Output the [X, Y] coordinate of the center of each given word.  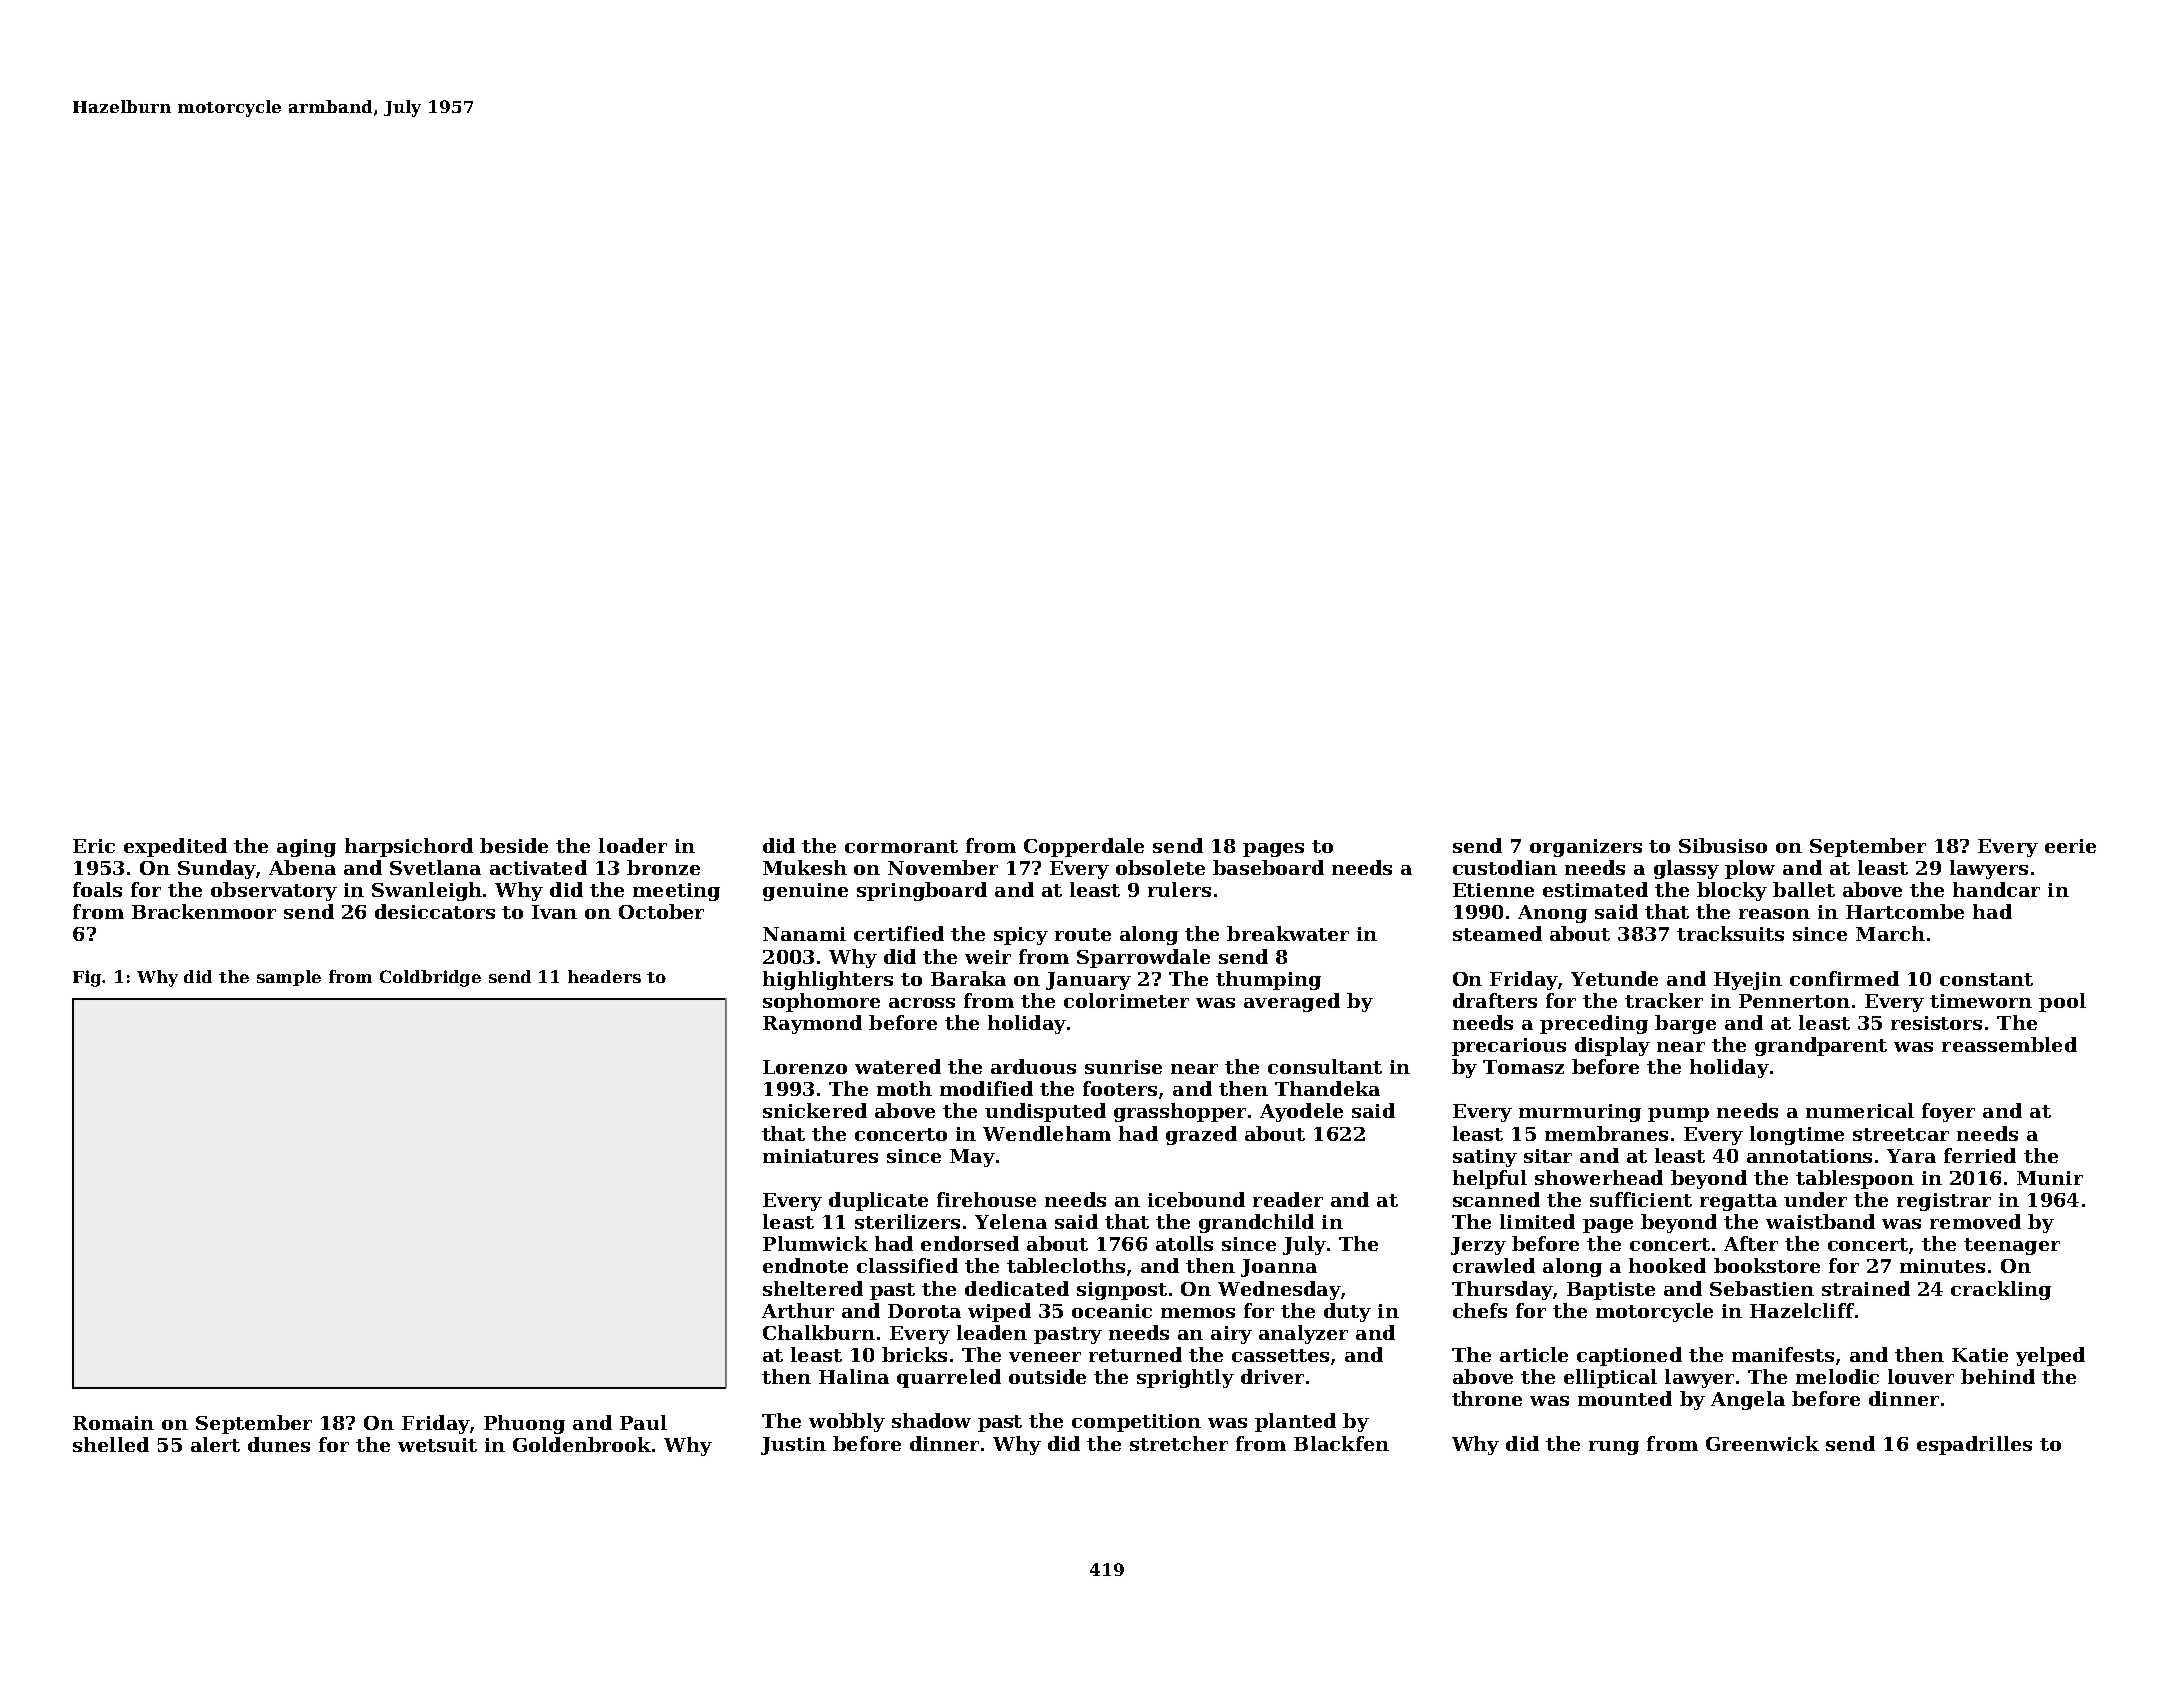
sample [289, 978]
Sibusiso [1723, 845]
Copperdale [1084, 847]
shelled [111, 1444]
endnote [805, 1265]
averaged [1292, 1002]
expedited [175, 847]
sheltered [813, 1288]
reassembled [2009, 1044]
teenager [2012, 1246]
